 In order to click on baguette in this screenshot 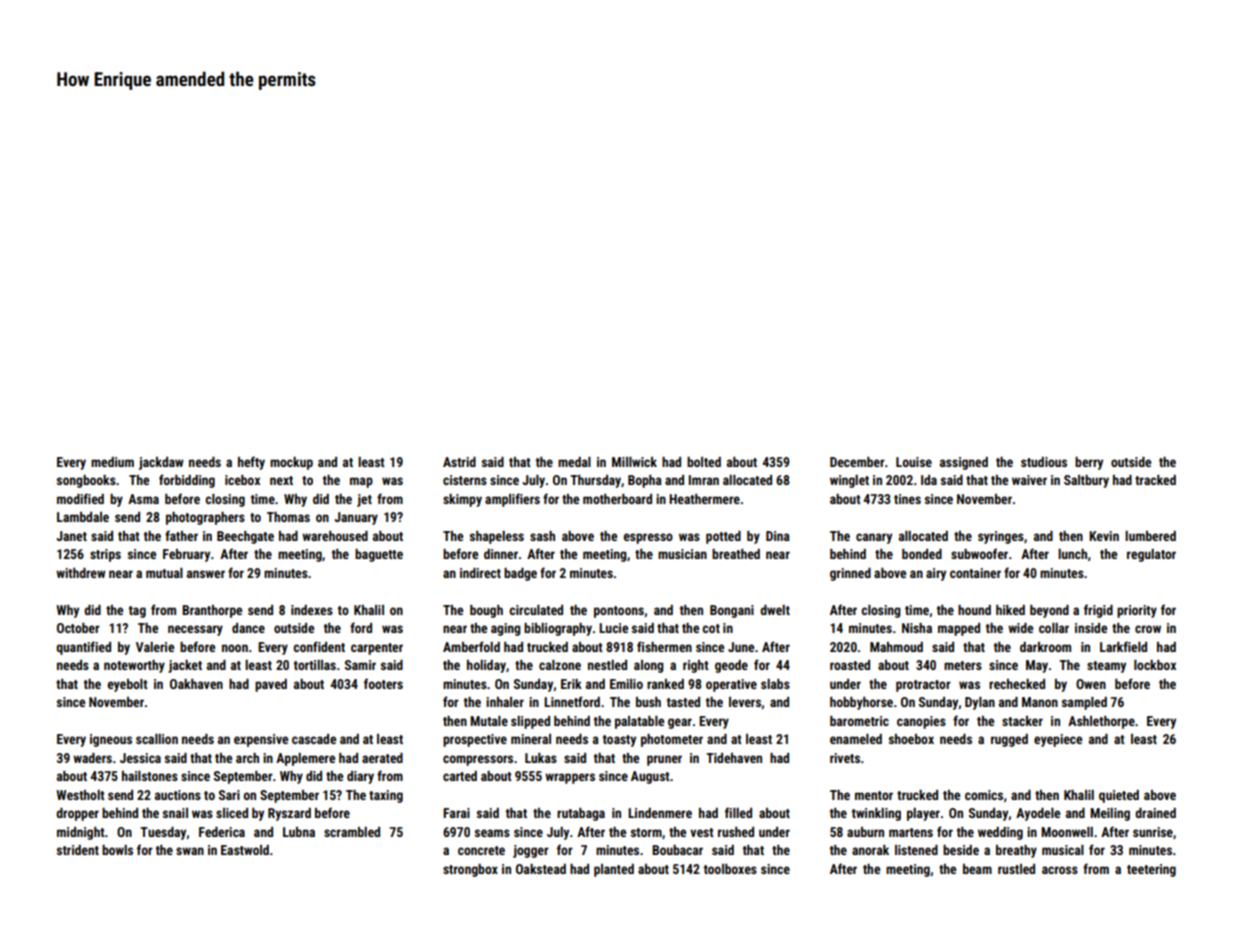, I will do `click(379, 555)`.
